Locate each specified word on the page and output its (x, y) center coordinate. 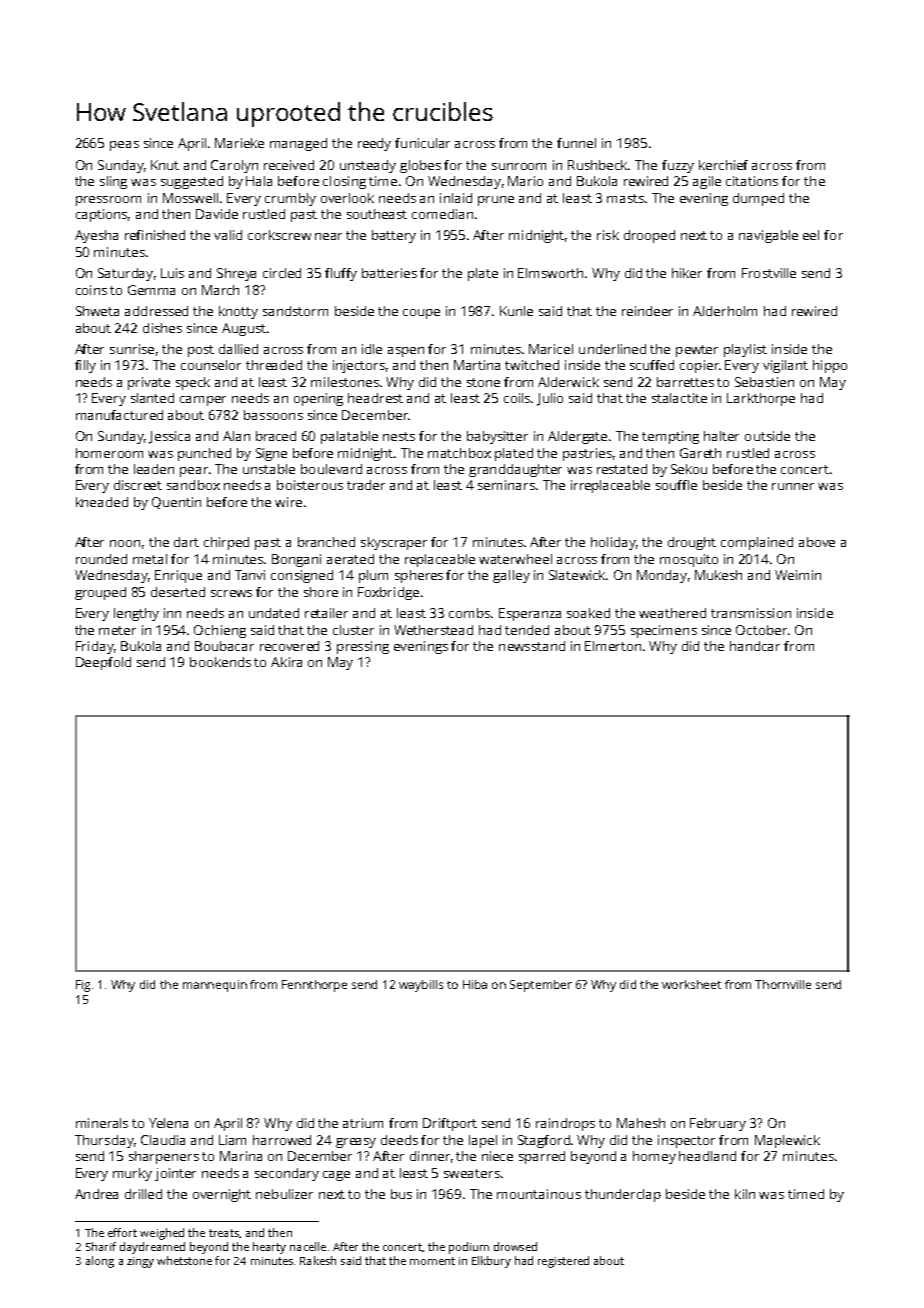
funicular (422, 143)
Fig (83, 986)
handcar (755, 646)
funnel (576, 143)
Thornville (783, 984)
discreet (138, 485)
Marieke (239, 143)
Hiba (475, 984)
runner (793, 486)
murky (132, 1174)
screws (231, 593)
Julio (550, 399)
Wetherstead (433, 630)
